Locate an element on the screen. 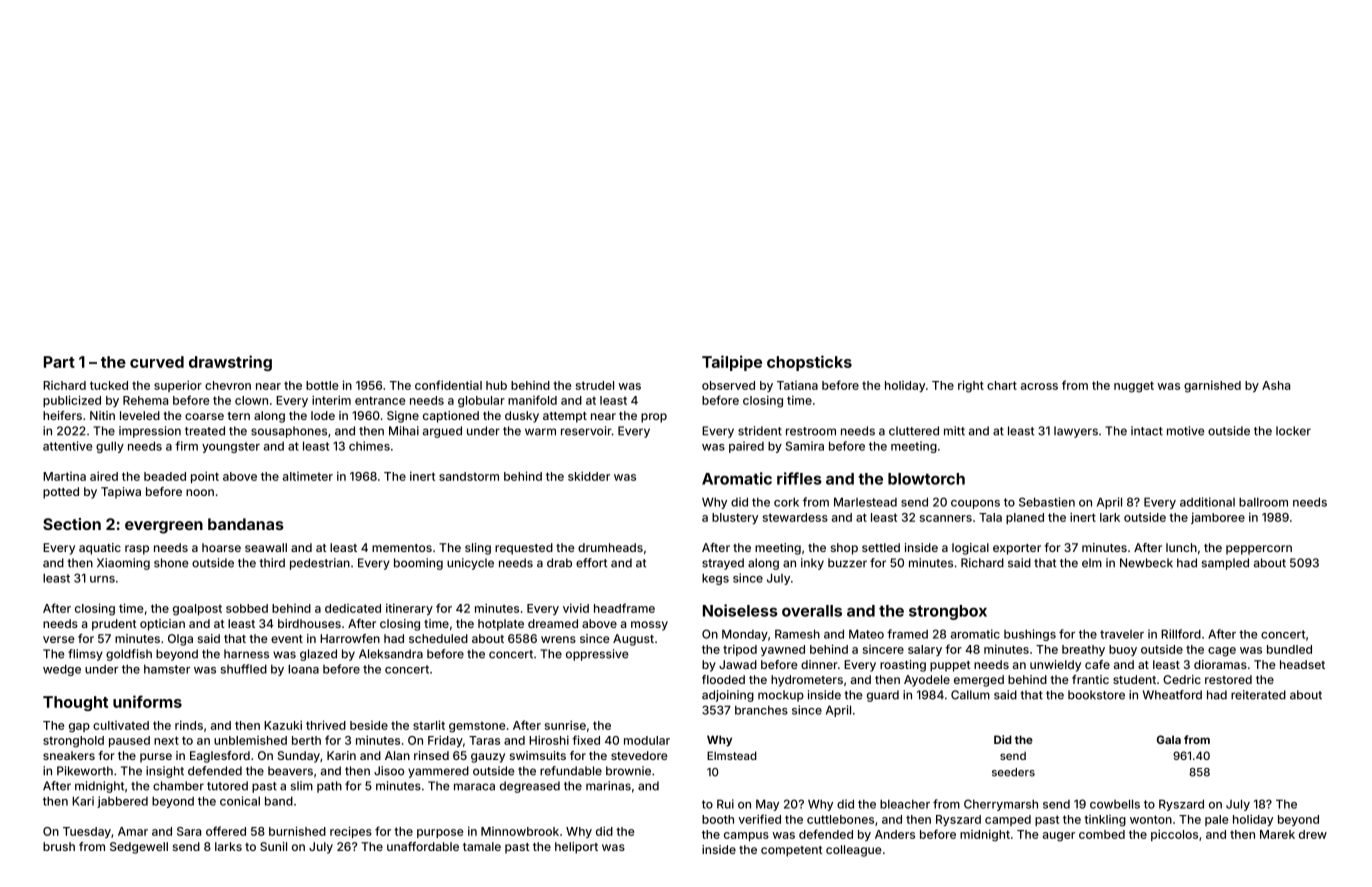  degreased is located at coordinates (530, 787).
